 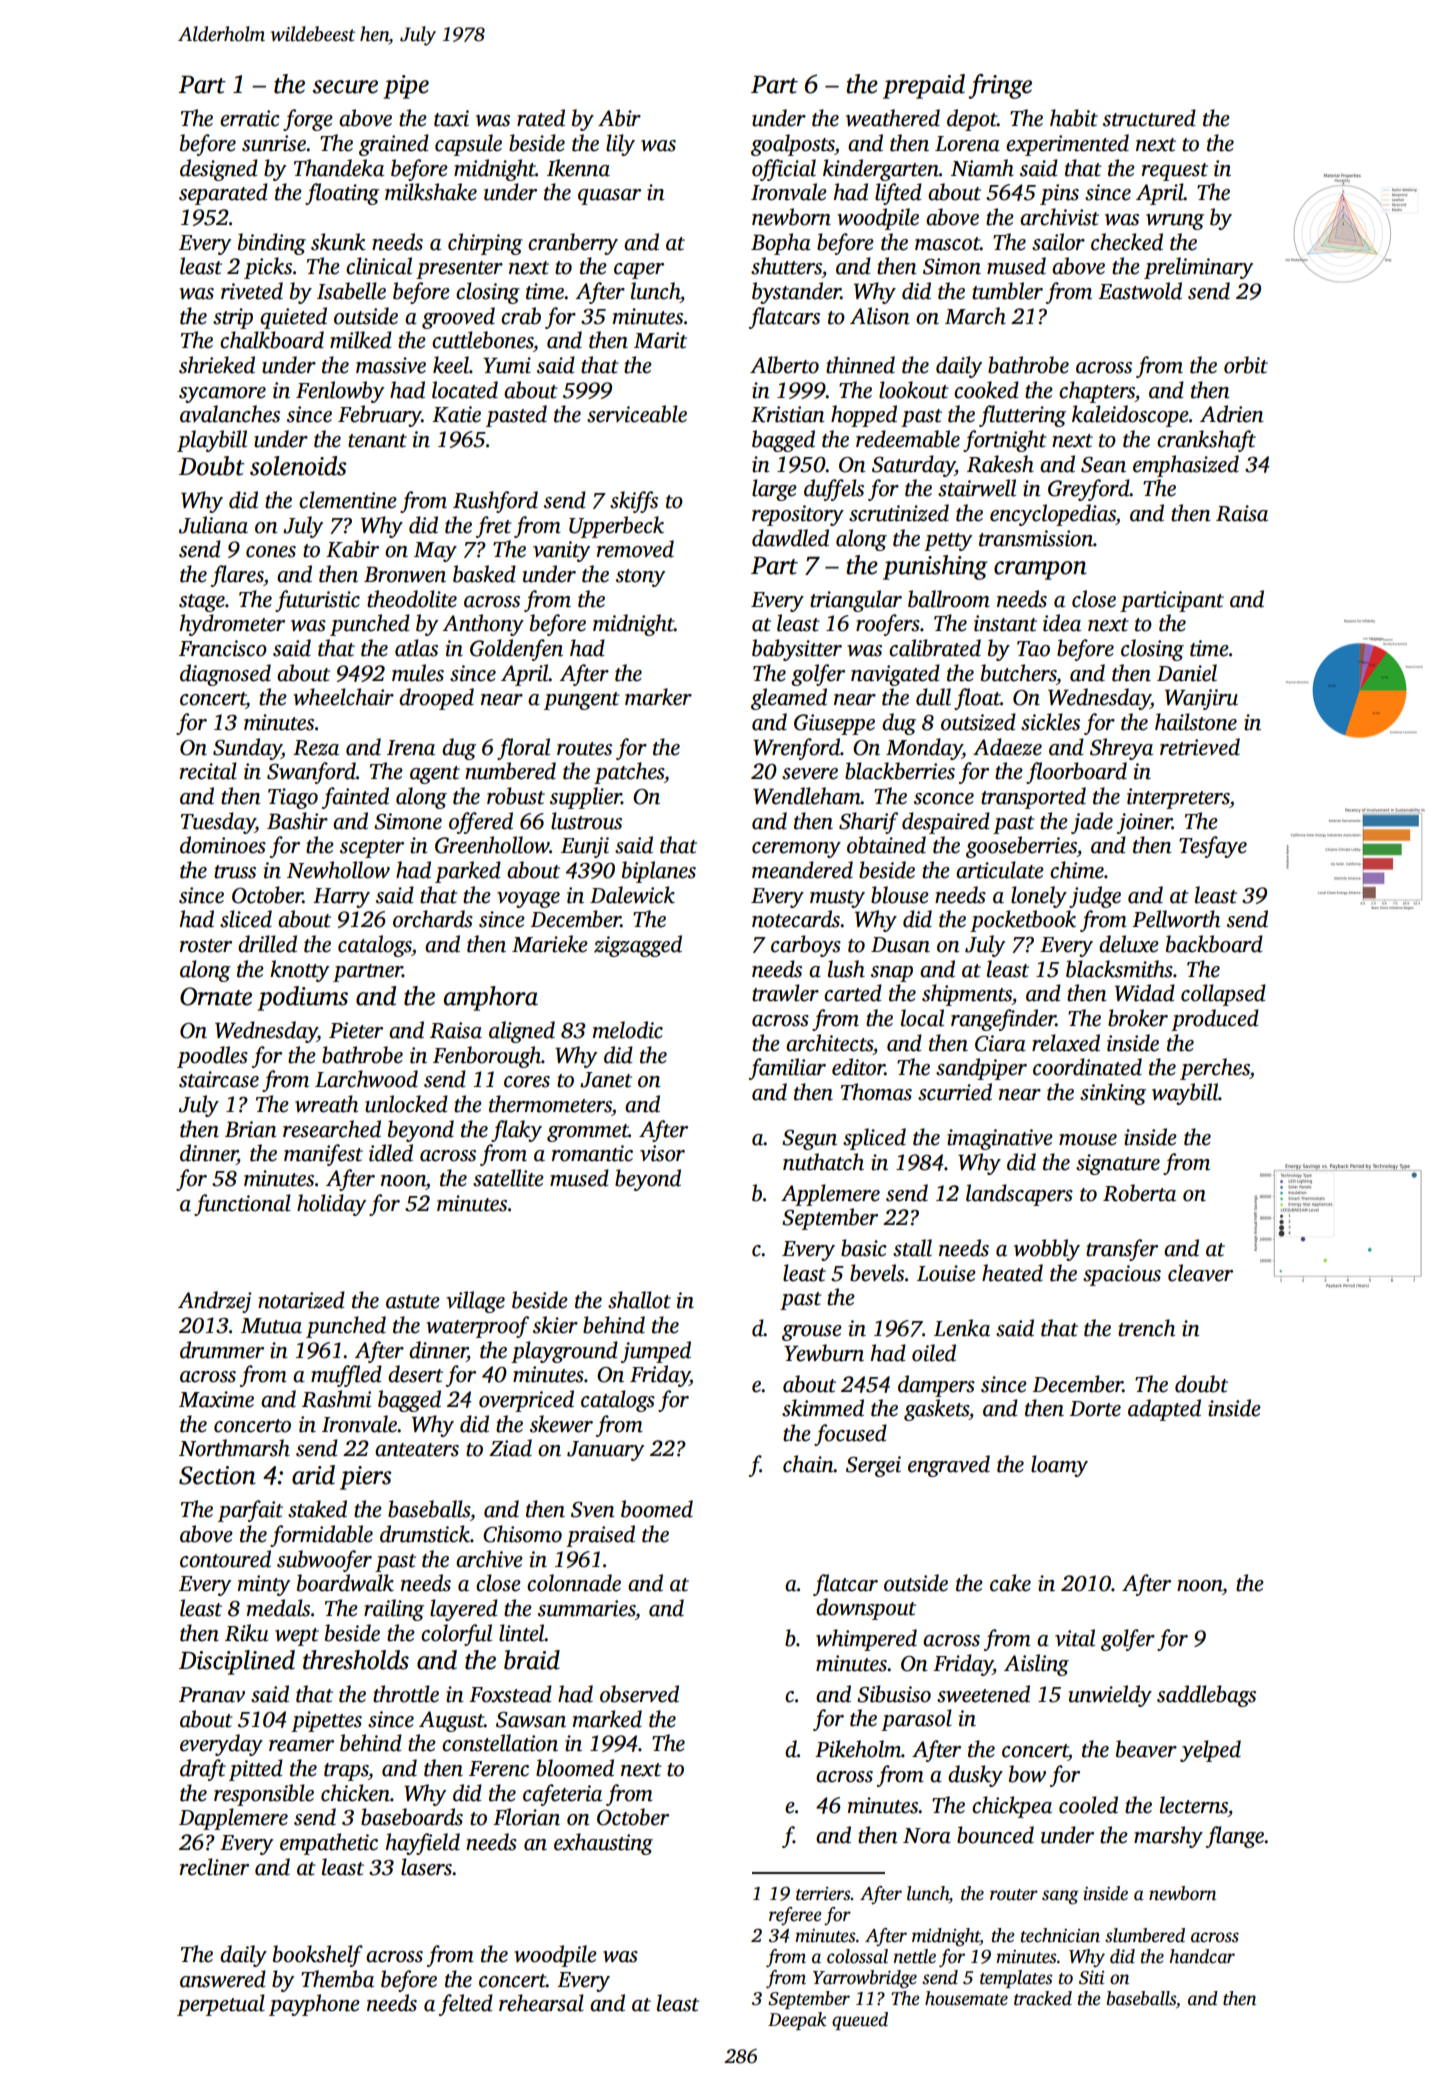 I want to click on sliced, so click(x=246, y=919).
